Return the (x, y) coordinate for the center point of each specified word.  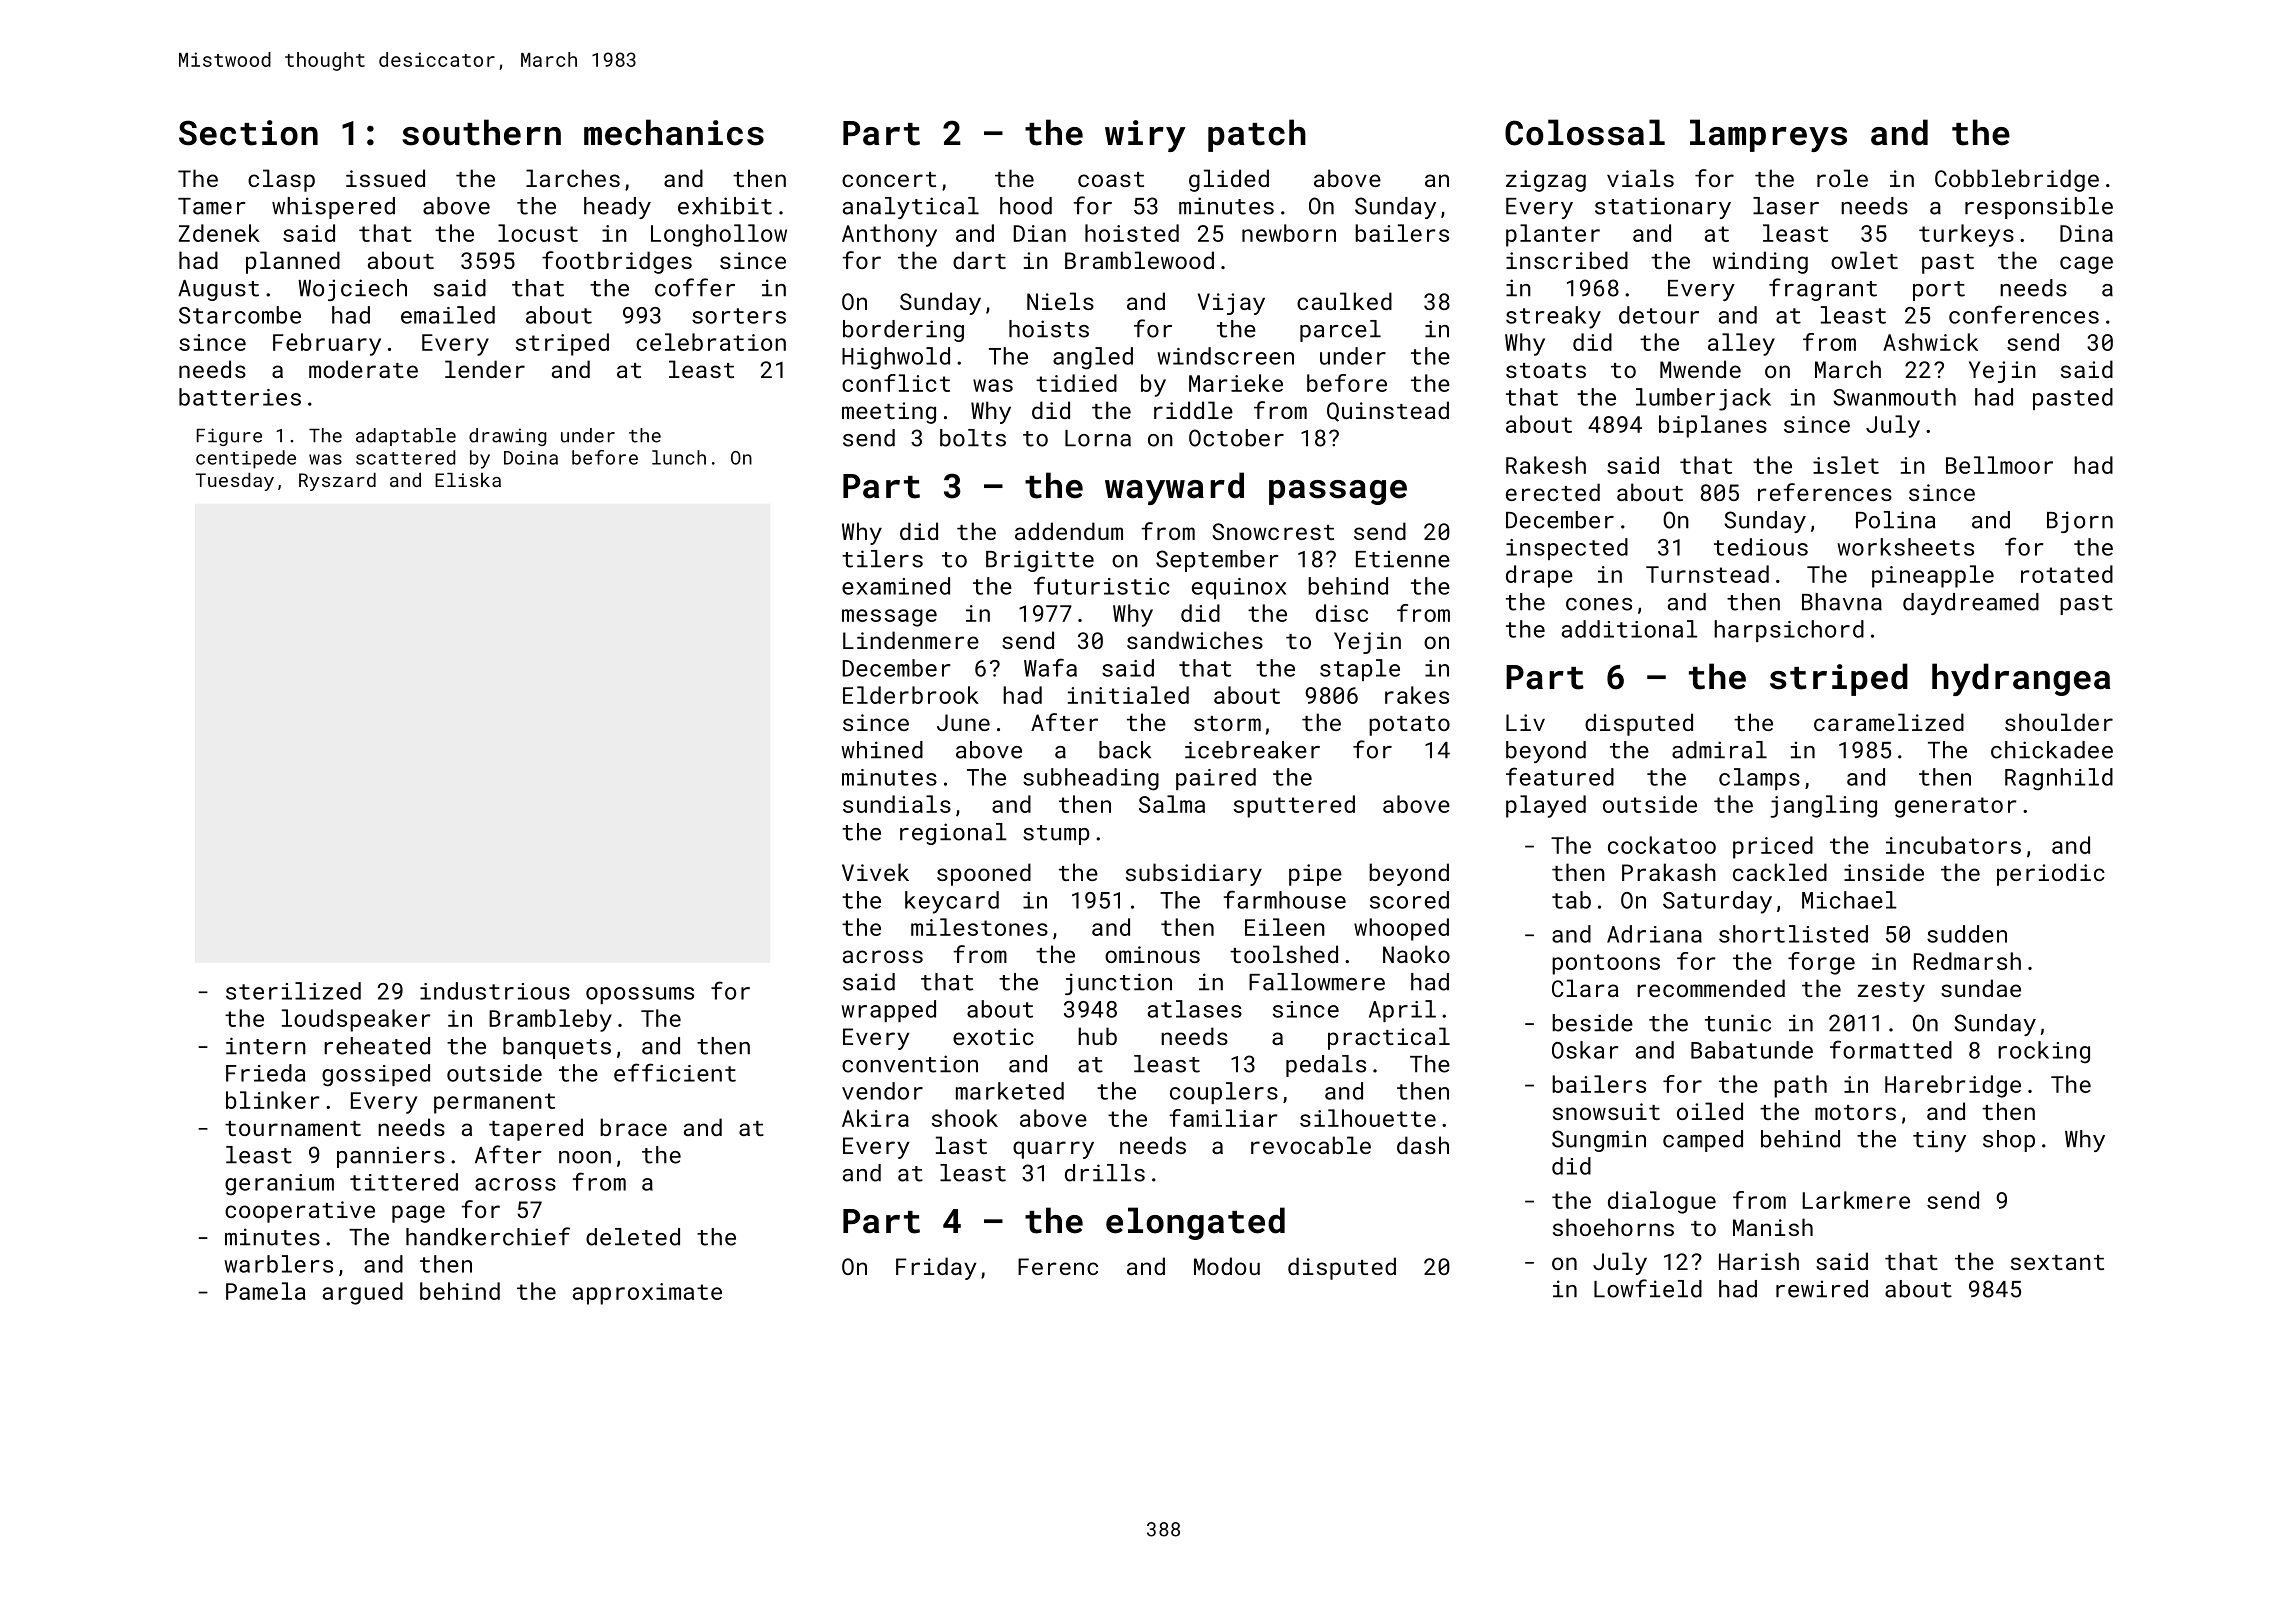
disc (1342, 613)
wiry (1145, 136)
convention (910, 1064)
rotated (2067, 574)
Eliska (468, 480)
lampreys (1768, 135)
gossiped (376, 1075)
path (1800, 1086)
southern (481, 132)
